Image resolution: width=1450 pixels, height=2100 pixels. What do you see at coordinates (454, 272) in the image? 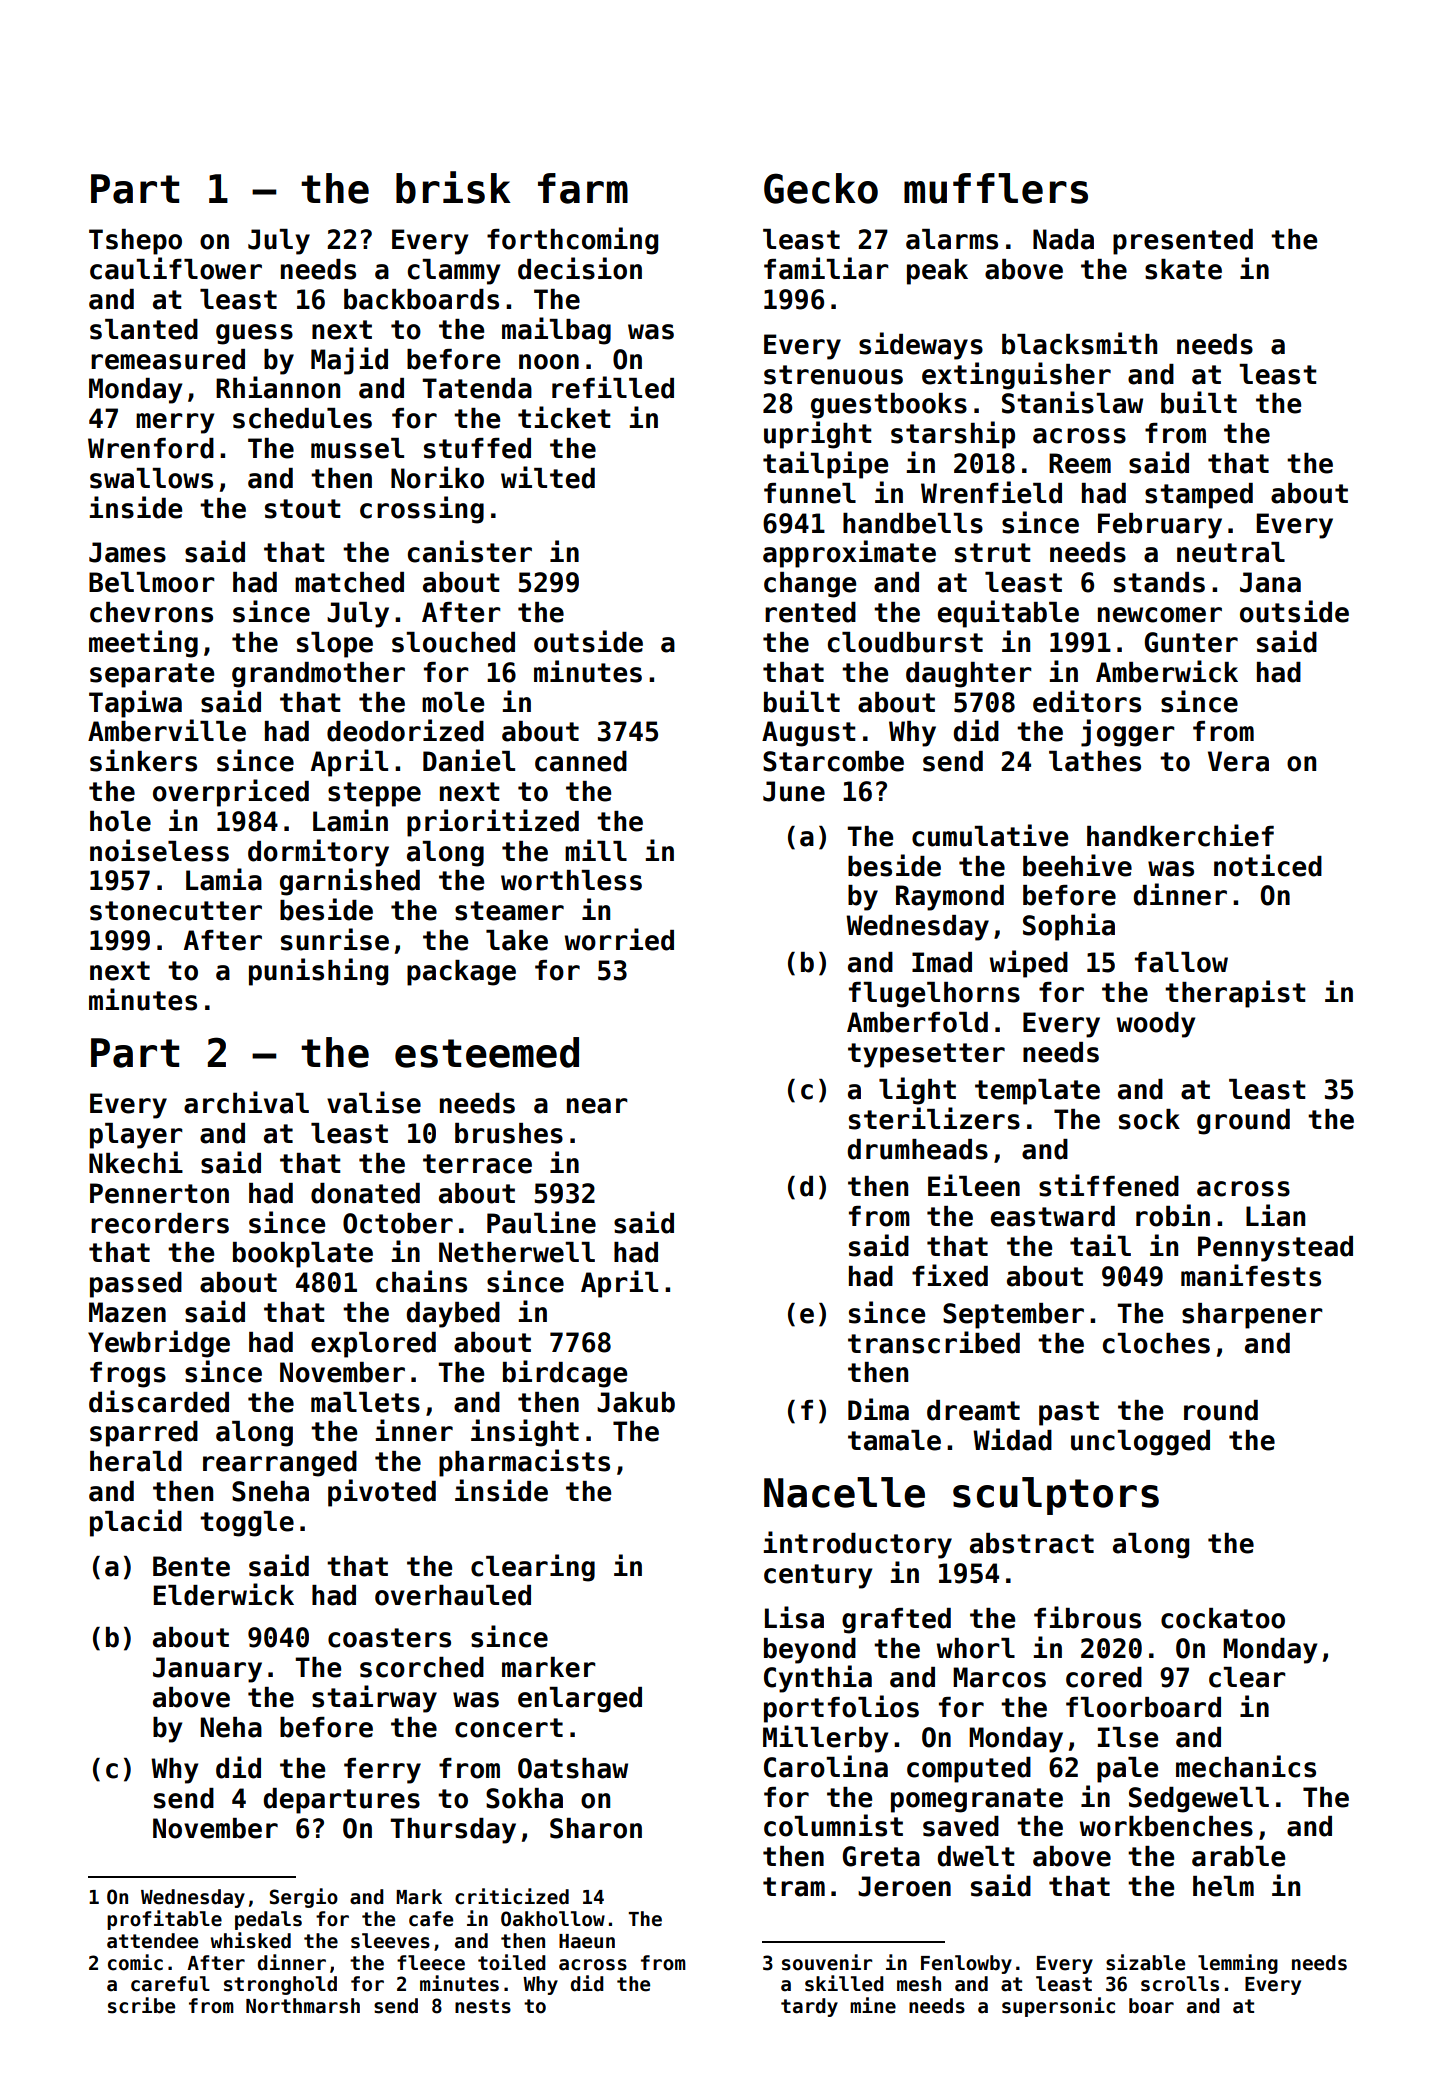
I see `clammy` at bounding box center [454, 272].
